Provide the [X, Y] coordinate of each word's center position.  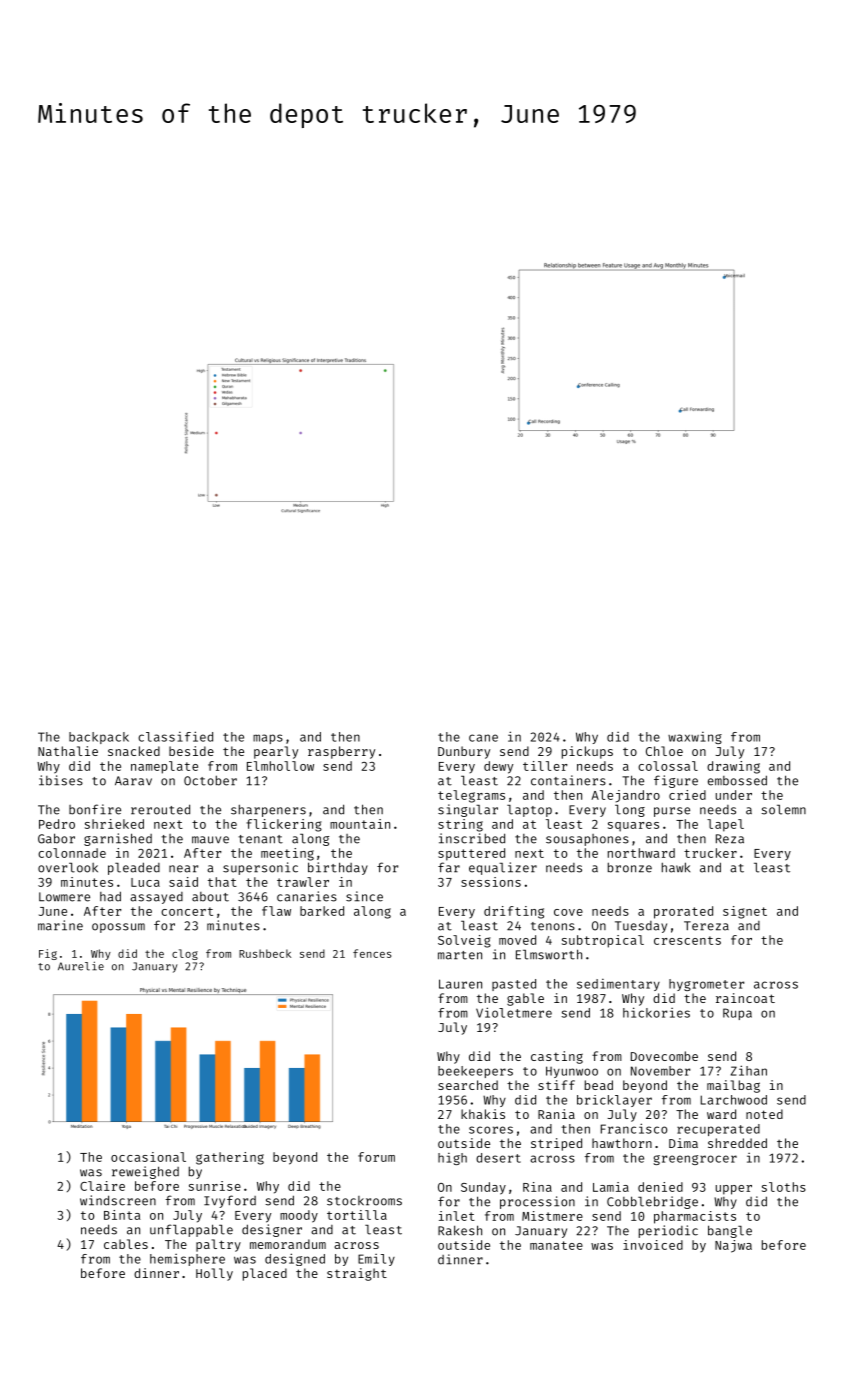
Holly [214, 1274]
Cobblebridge [652, 1202]
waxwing [695, 738]
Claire [102, 1186]
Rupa [737, 1014]
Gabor [56, 838]
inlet [457, 1216]
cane [483, 738]
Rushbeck [265, 953]
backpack [99, 738]
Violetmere [514, 1012]
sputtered [471, 854]
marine [60, 925]
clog [185, 954]
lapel [725, 825]
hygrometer [706, 985]
